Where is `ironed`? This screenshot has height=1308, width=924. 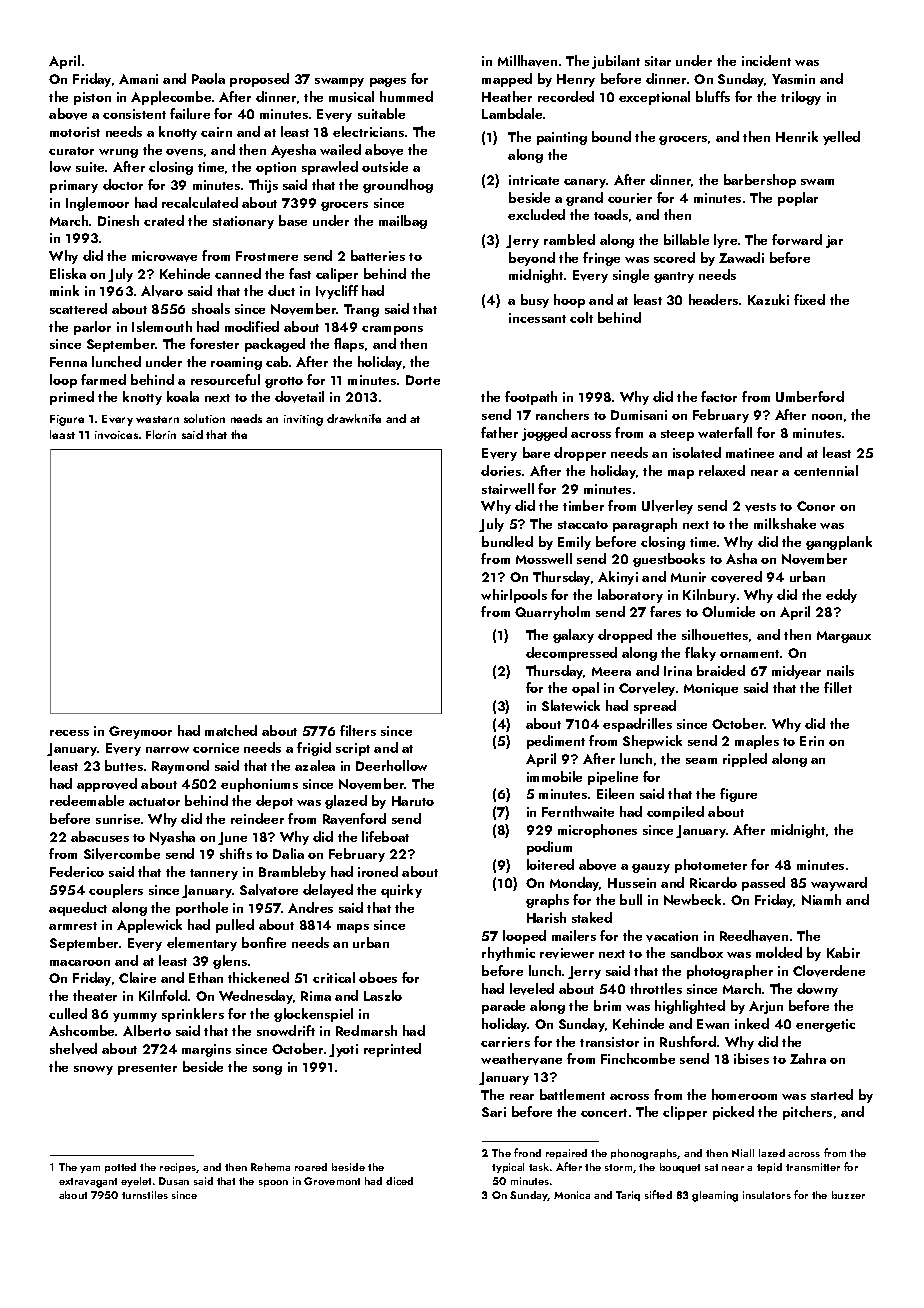
ironed is located at coordinates (378, 871).
